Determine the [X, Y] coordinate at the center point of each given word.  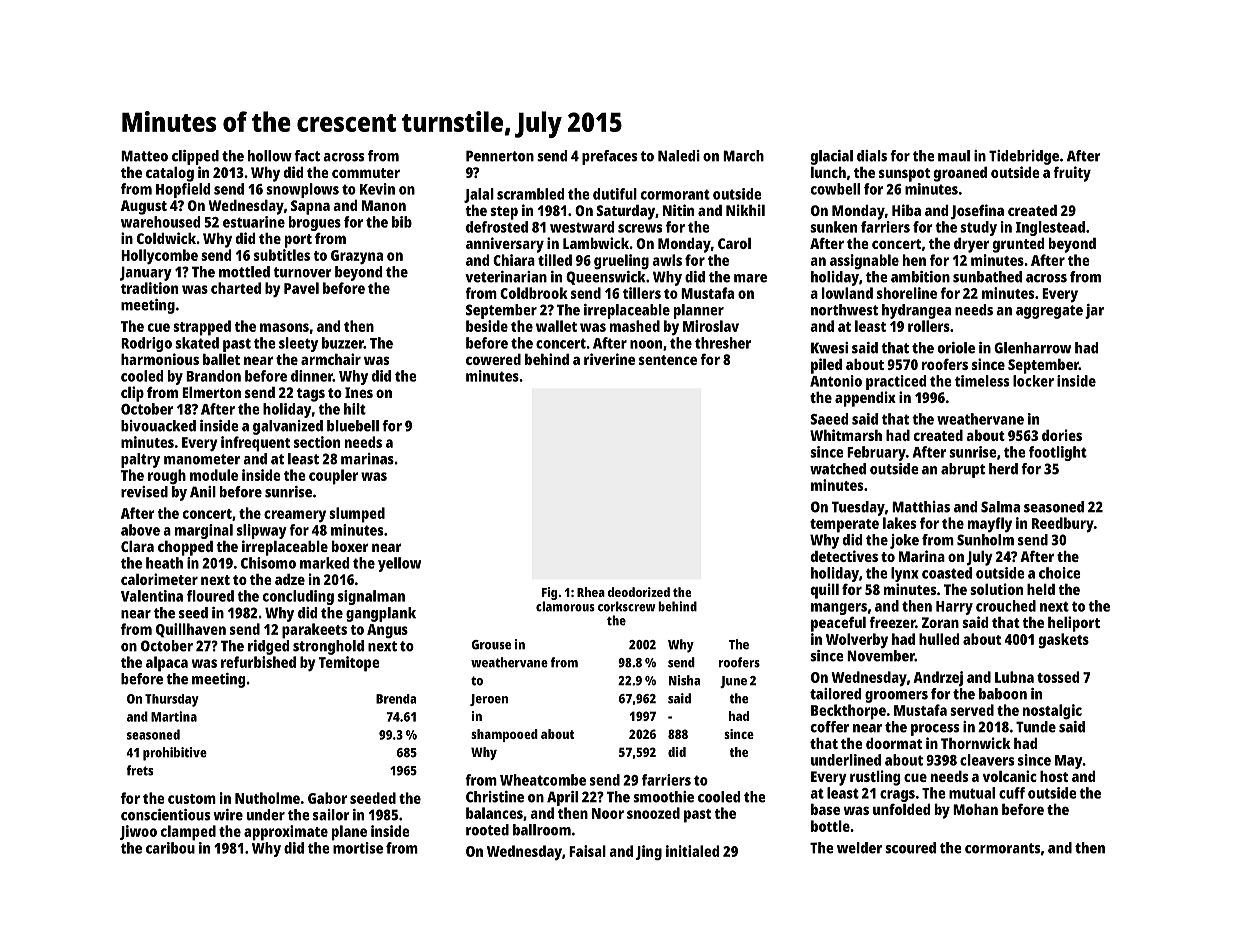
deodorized [639, 592]
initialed [692, 851]
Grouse [491, 645]
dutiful [615, 194]
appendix [865, 399]
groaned [960, 174]
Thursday [172, 700]
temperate [844, 526]
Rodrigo [146, 344]
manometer [202, 459]
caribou [170, 848]
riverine [609, 359]
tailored [835, 694]
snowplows [302, 190]
